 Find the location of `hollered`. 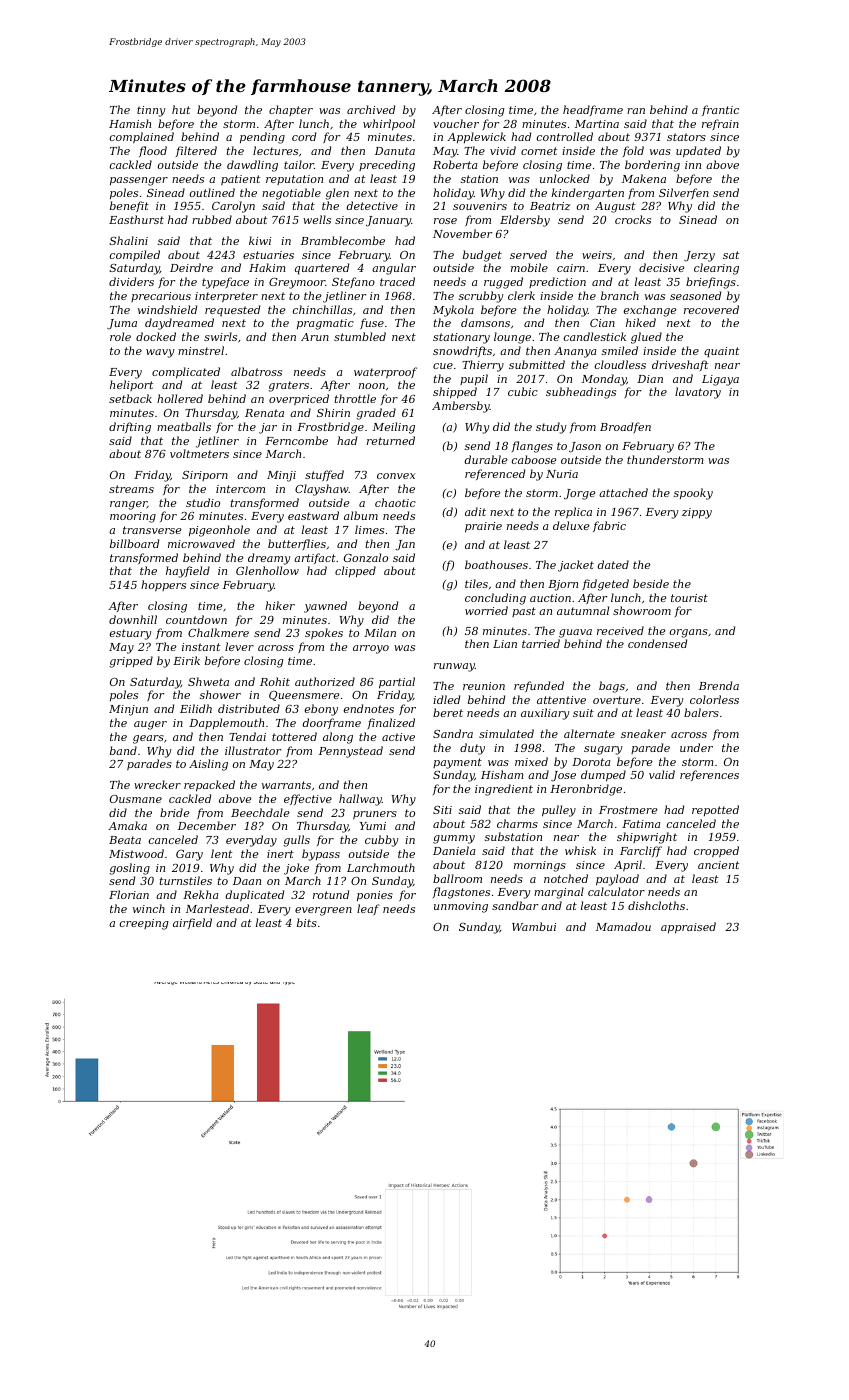

hollered is located at coordinates (180, 398).
